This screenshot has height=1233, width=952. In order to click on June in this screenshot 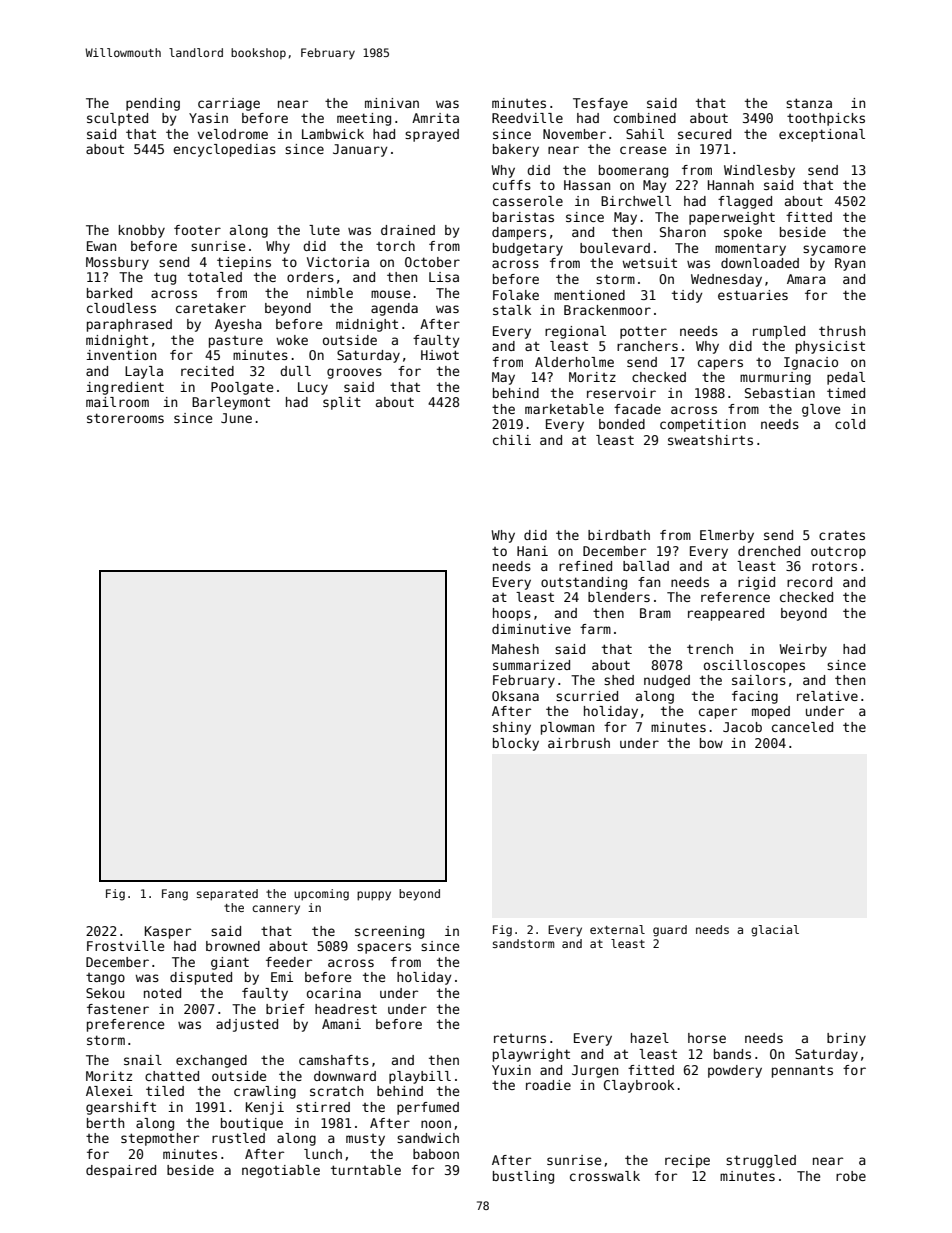, I will do `click(236, 418)`.
